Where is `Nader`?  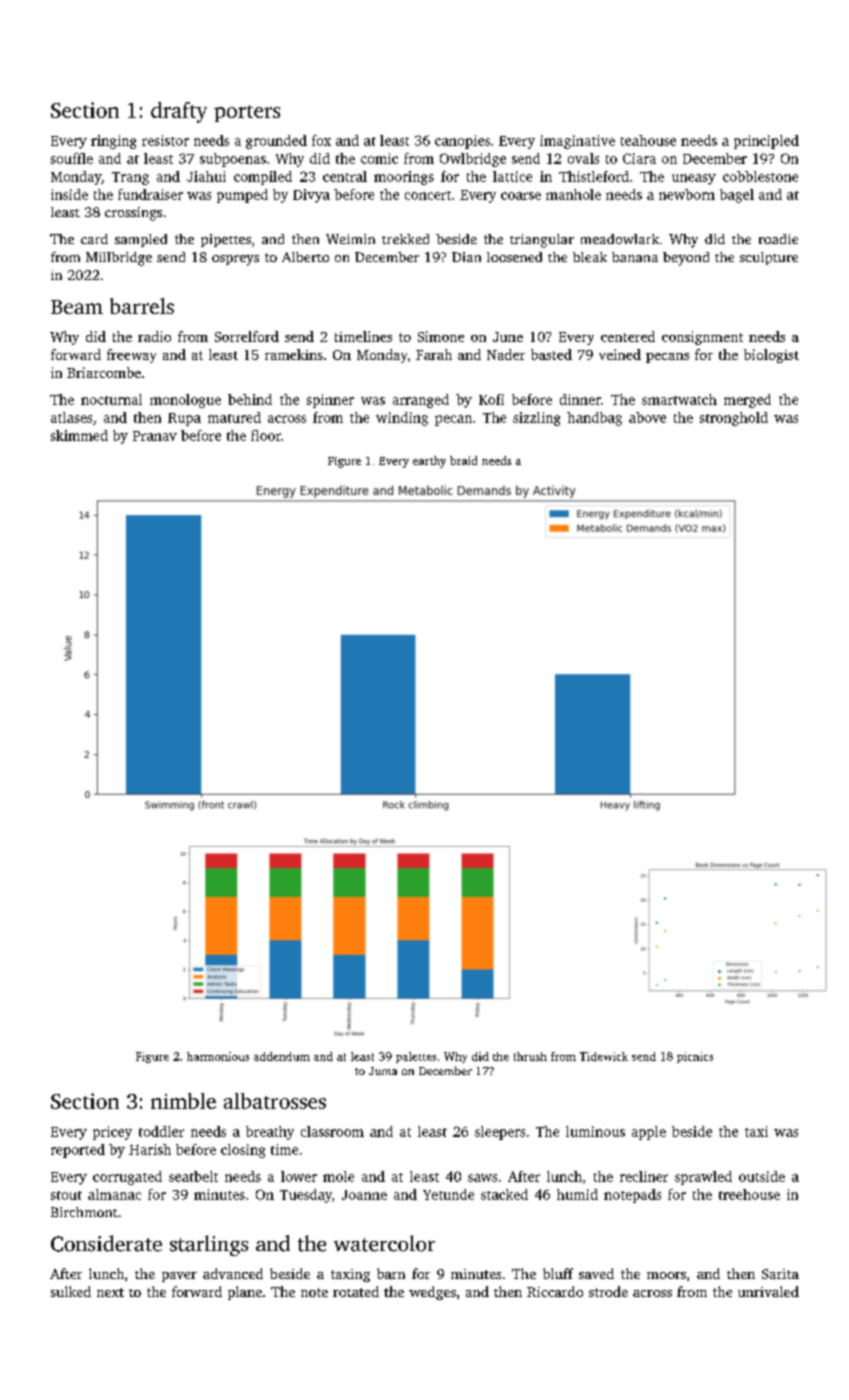 Nader is located at coordinates (506, 354).
